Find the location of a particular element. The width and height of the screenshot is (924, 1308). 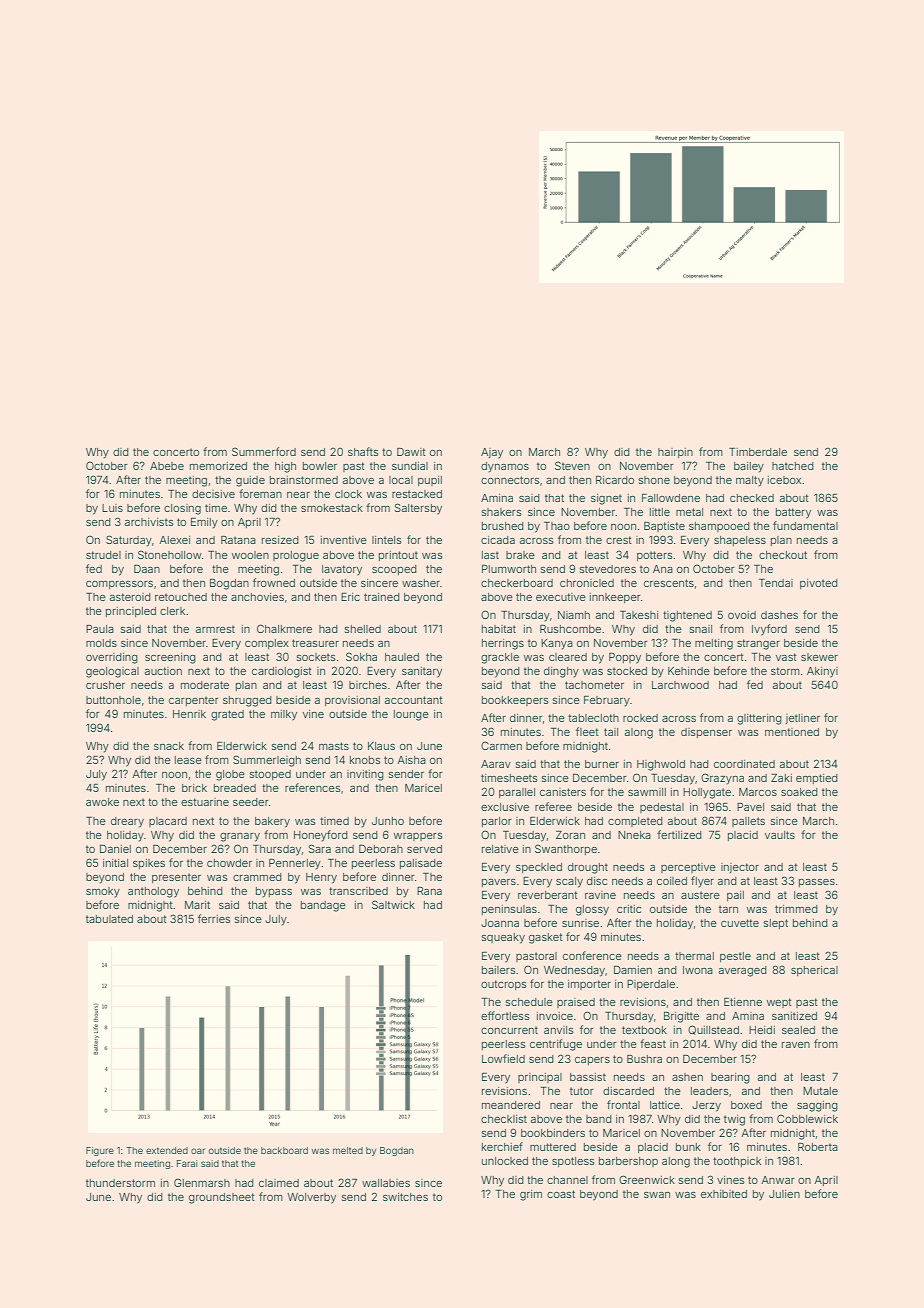

backboard is located at coordinates (284, 1150).
